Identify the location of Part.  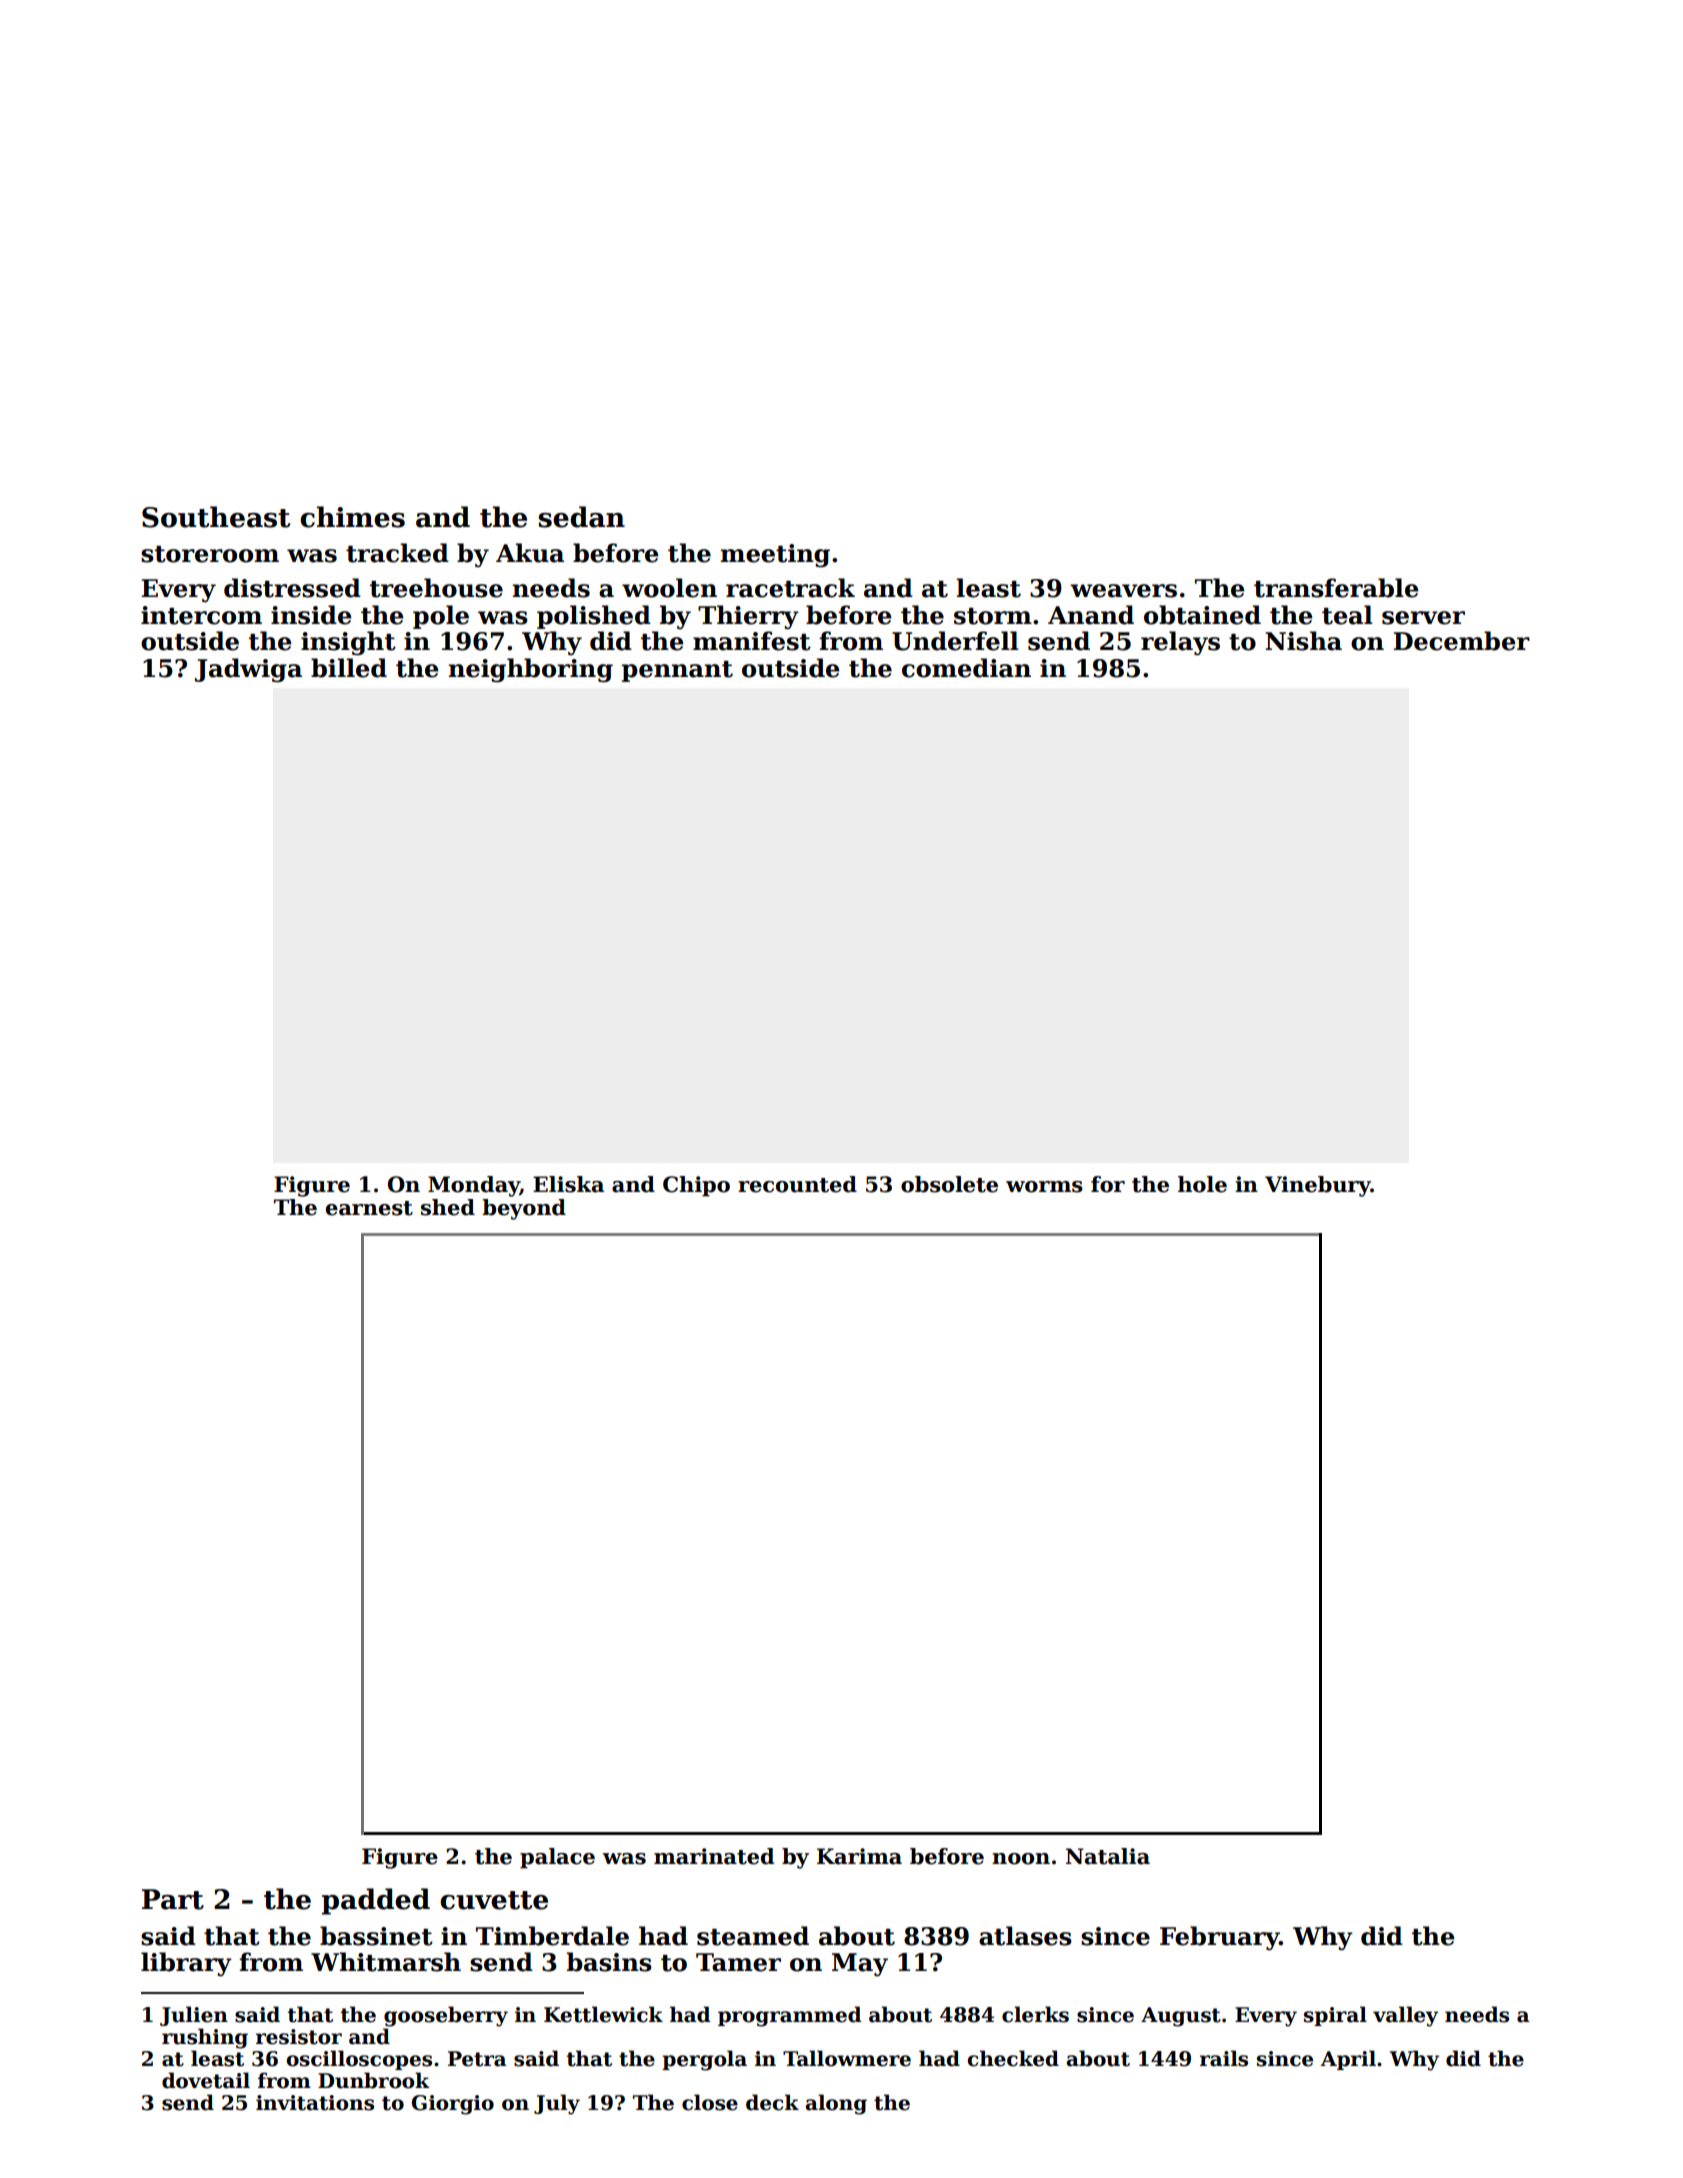
(173, 1899).
